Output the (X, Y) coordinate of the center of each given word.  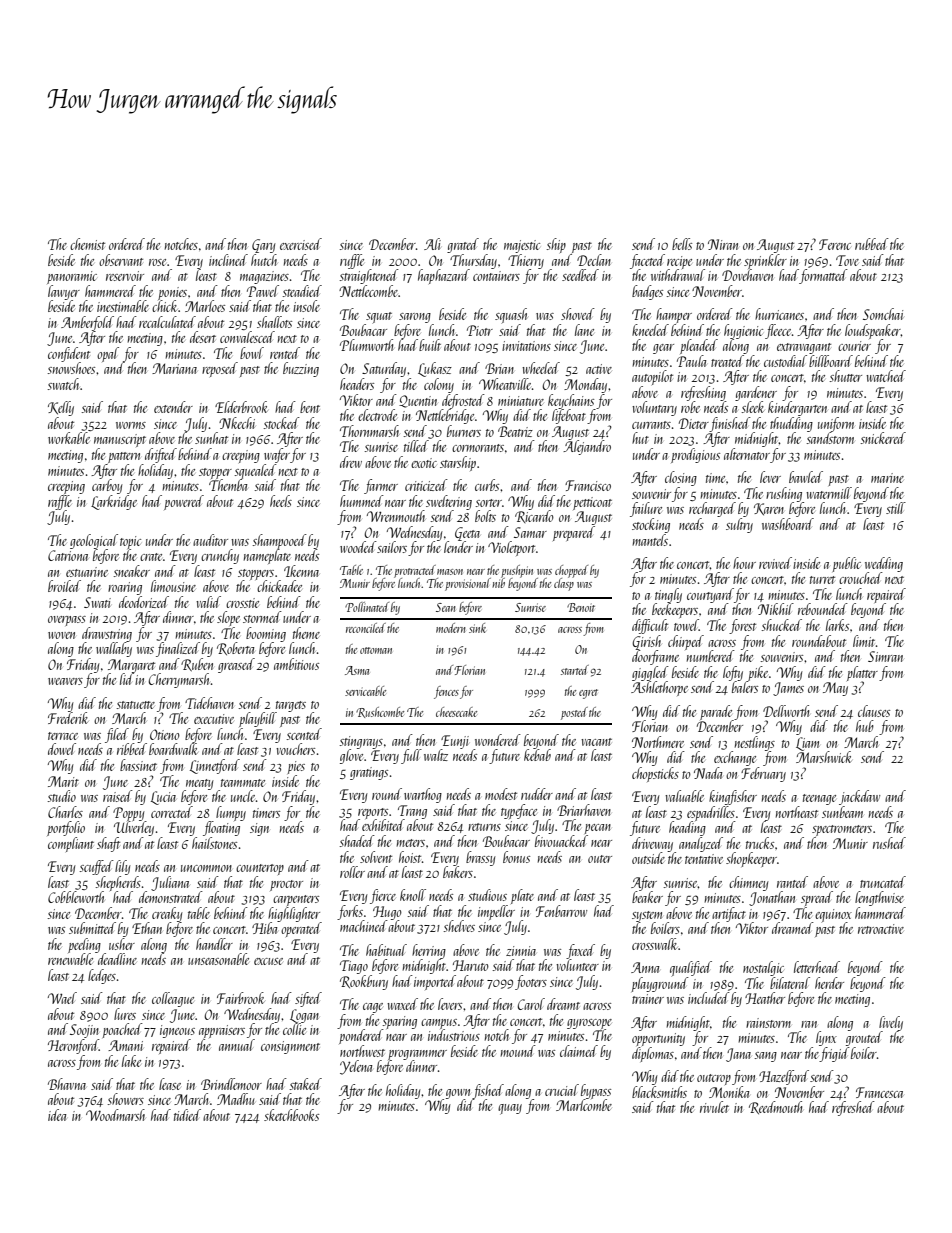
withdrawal (678, 275)
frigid (835, 1054)
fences (446, 692)
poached (122, 1030)
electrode (377, 415)
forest (742, 626)
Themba (228, 485)
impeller (496, 912)
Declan (594, 260)
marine (887, 478)
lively (891, 1023)
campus (439, 1024)
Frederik (68, 718)
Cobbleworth (76, 897)
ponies (172, 293)
